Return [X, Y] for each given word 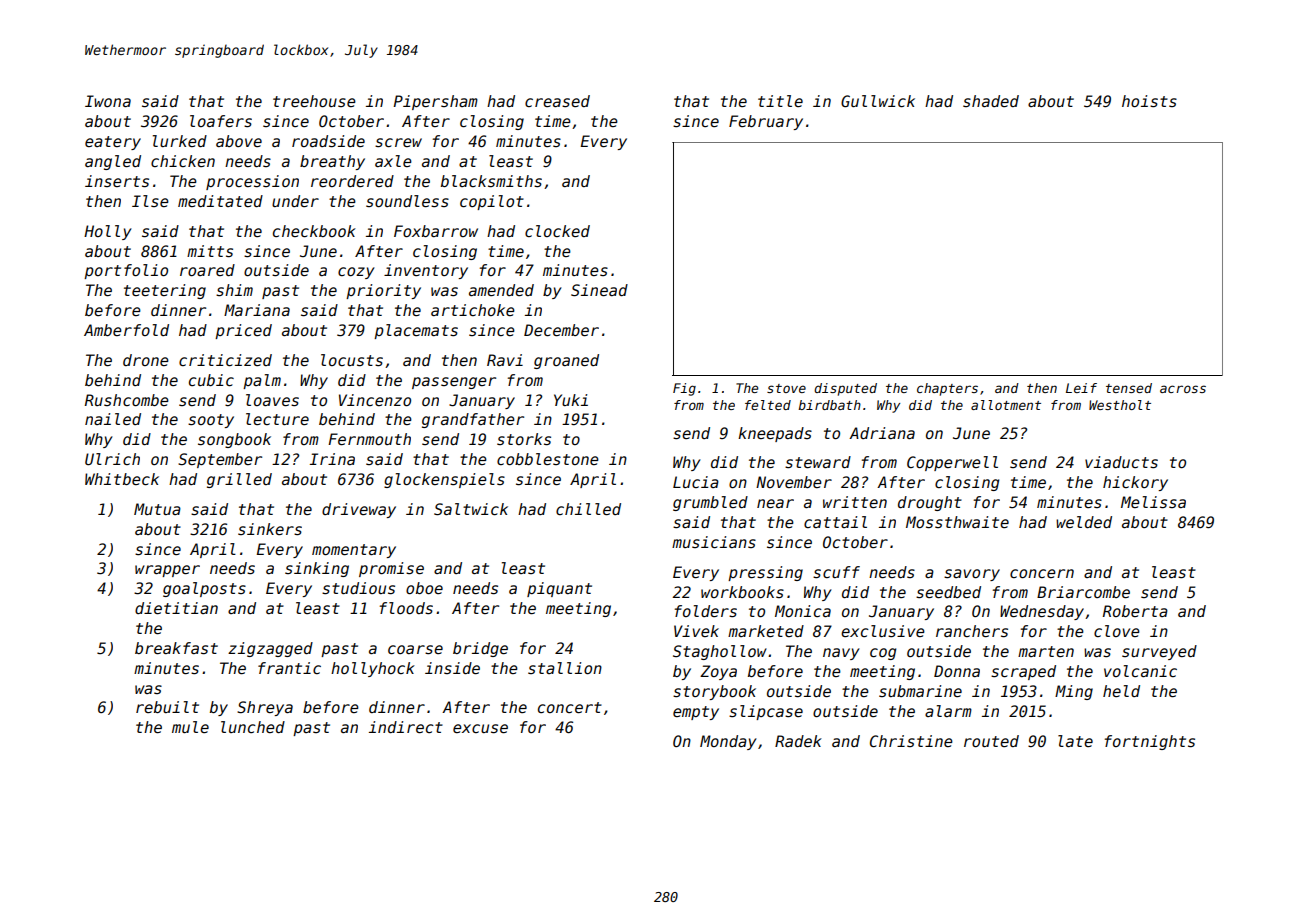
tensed [1129, 388]
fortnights [1150, 742]
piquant [559, 589]
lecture [277, 419]
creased [557, 101]
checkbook [314, 231]
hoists [1149, 101]
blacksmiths [491, 181]
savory [972, 575]
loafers [221, 121]
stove [786, 388]
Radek [798, 741]
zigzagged [270, 649]
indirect [406, 727]
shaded [991, 101]
